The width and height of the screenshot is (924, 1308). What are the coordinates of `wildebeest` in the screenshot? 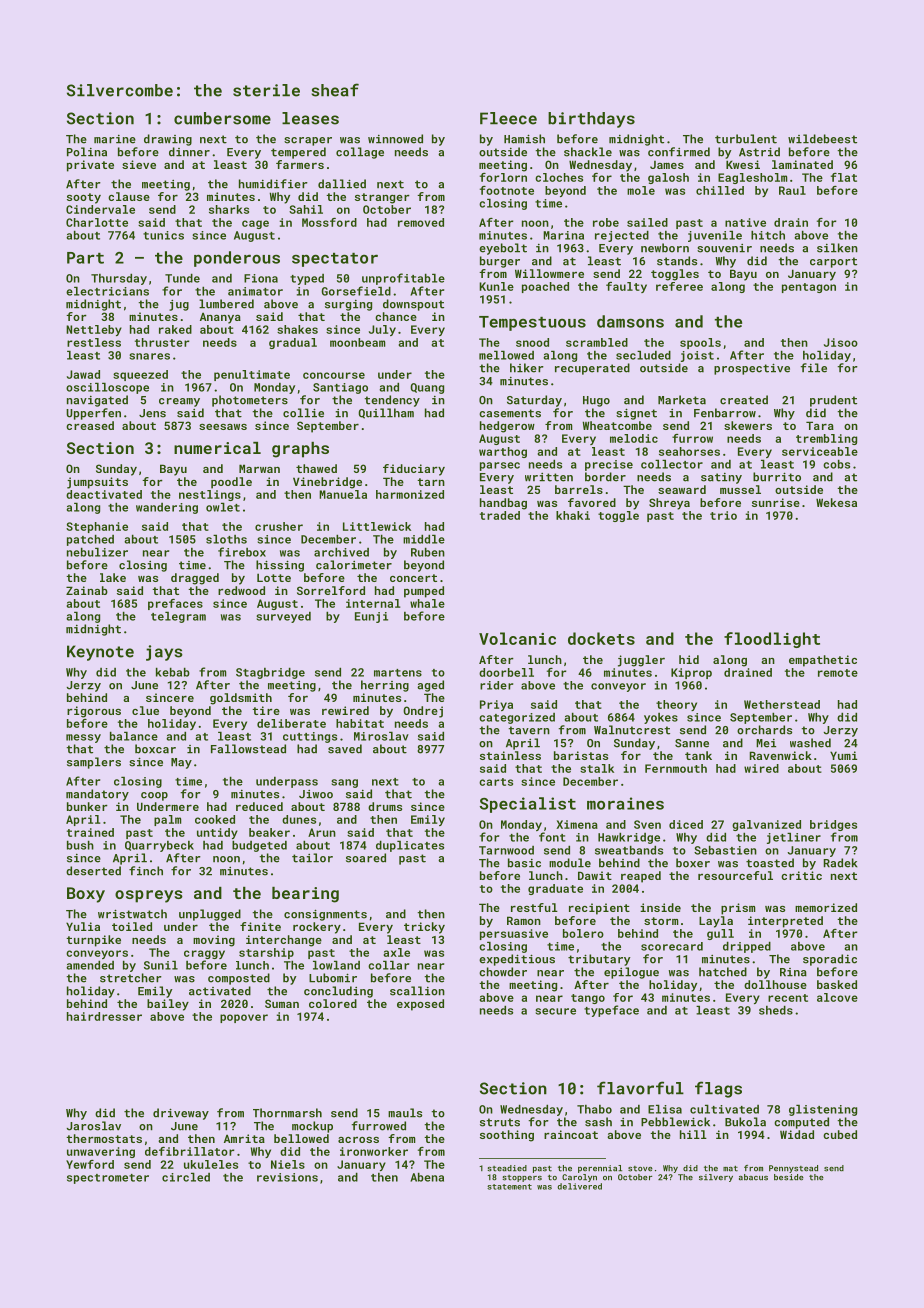 It's located at (822, 139).
